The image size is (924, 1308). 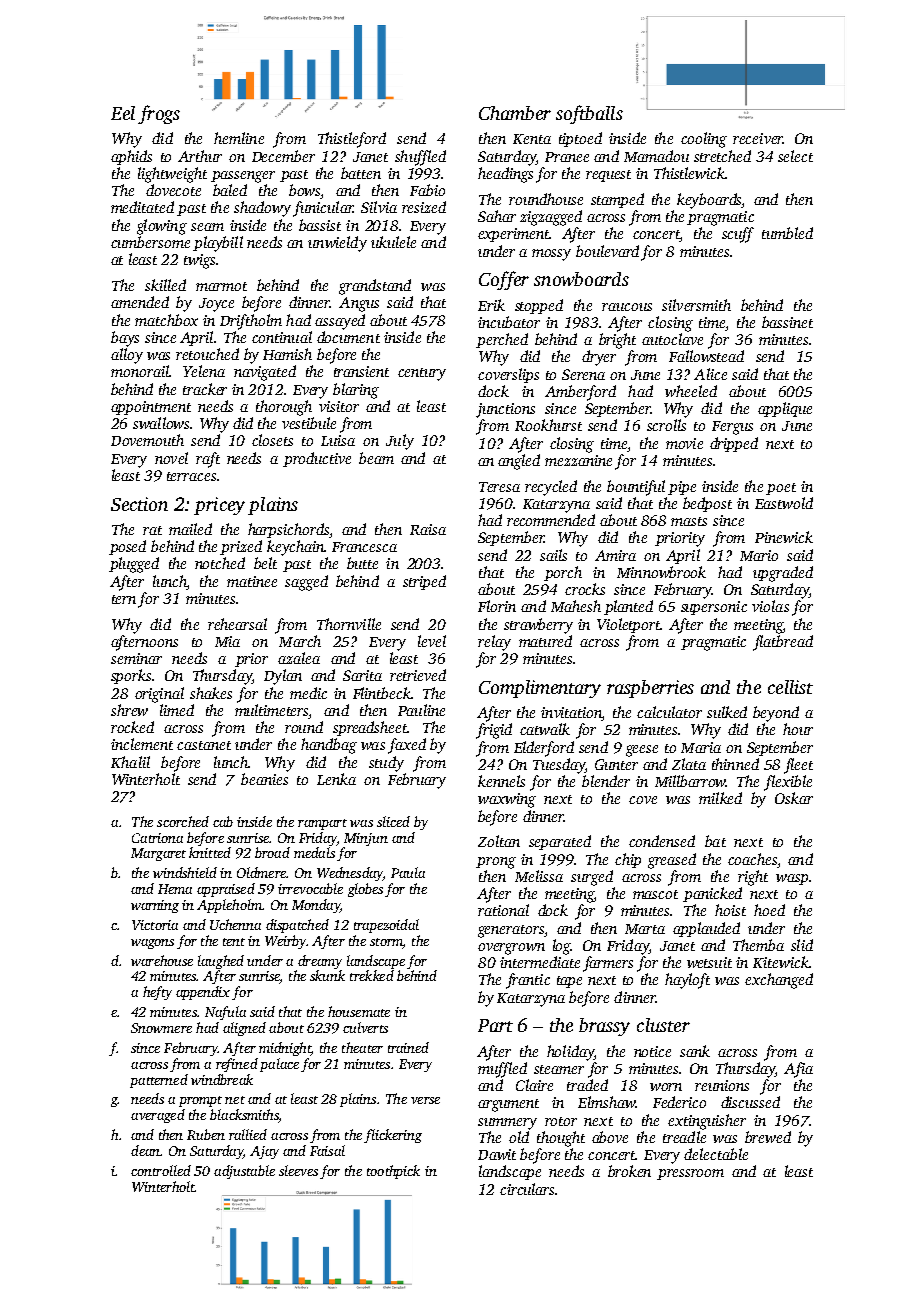 What do you see at coordinates (365, 890) in the image?
I see `globes` at bounding box center [365, 890].
